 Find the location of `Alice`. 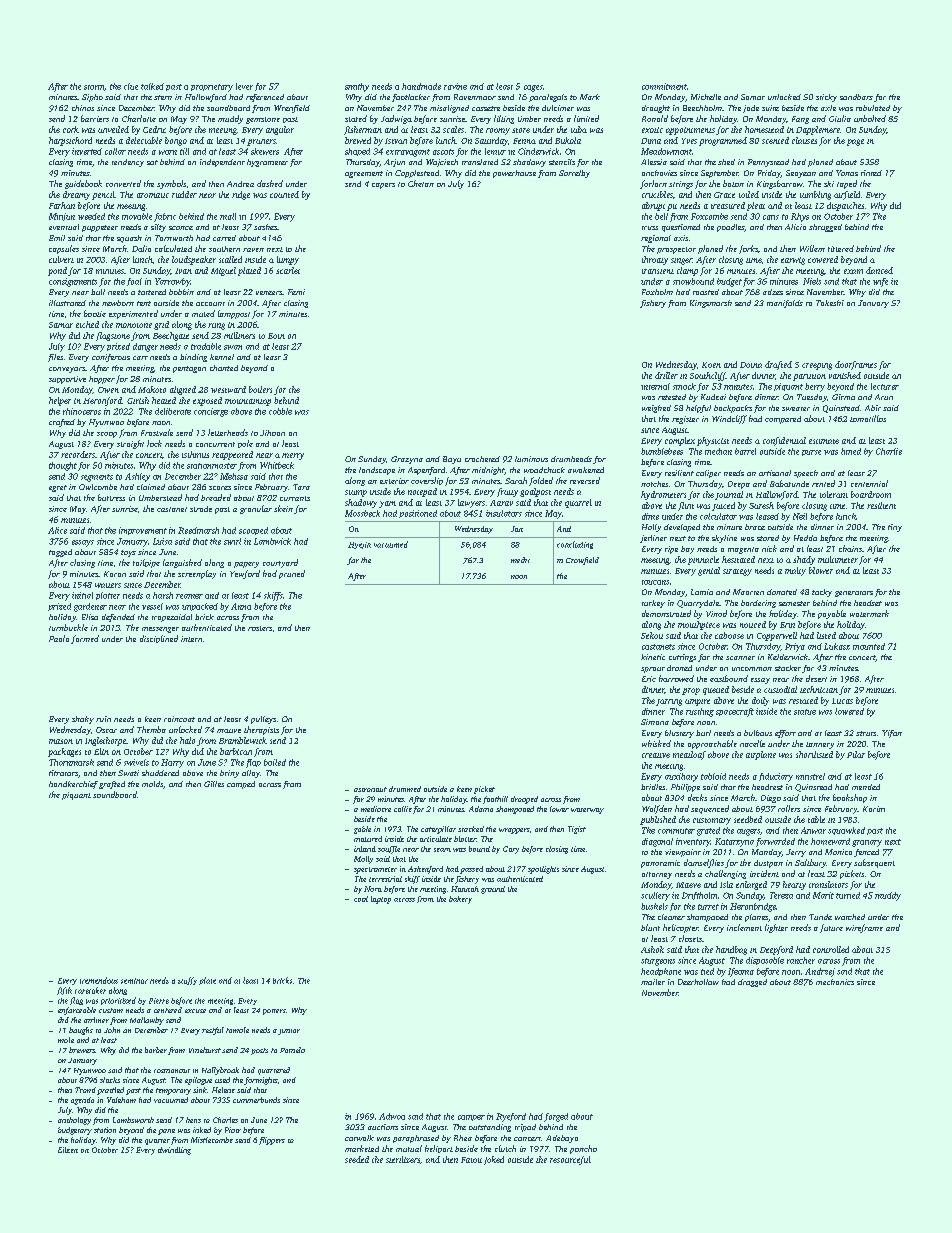

Alice is located at coordinates (57, 530).
